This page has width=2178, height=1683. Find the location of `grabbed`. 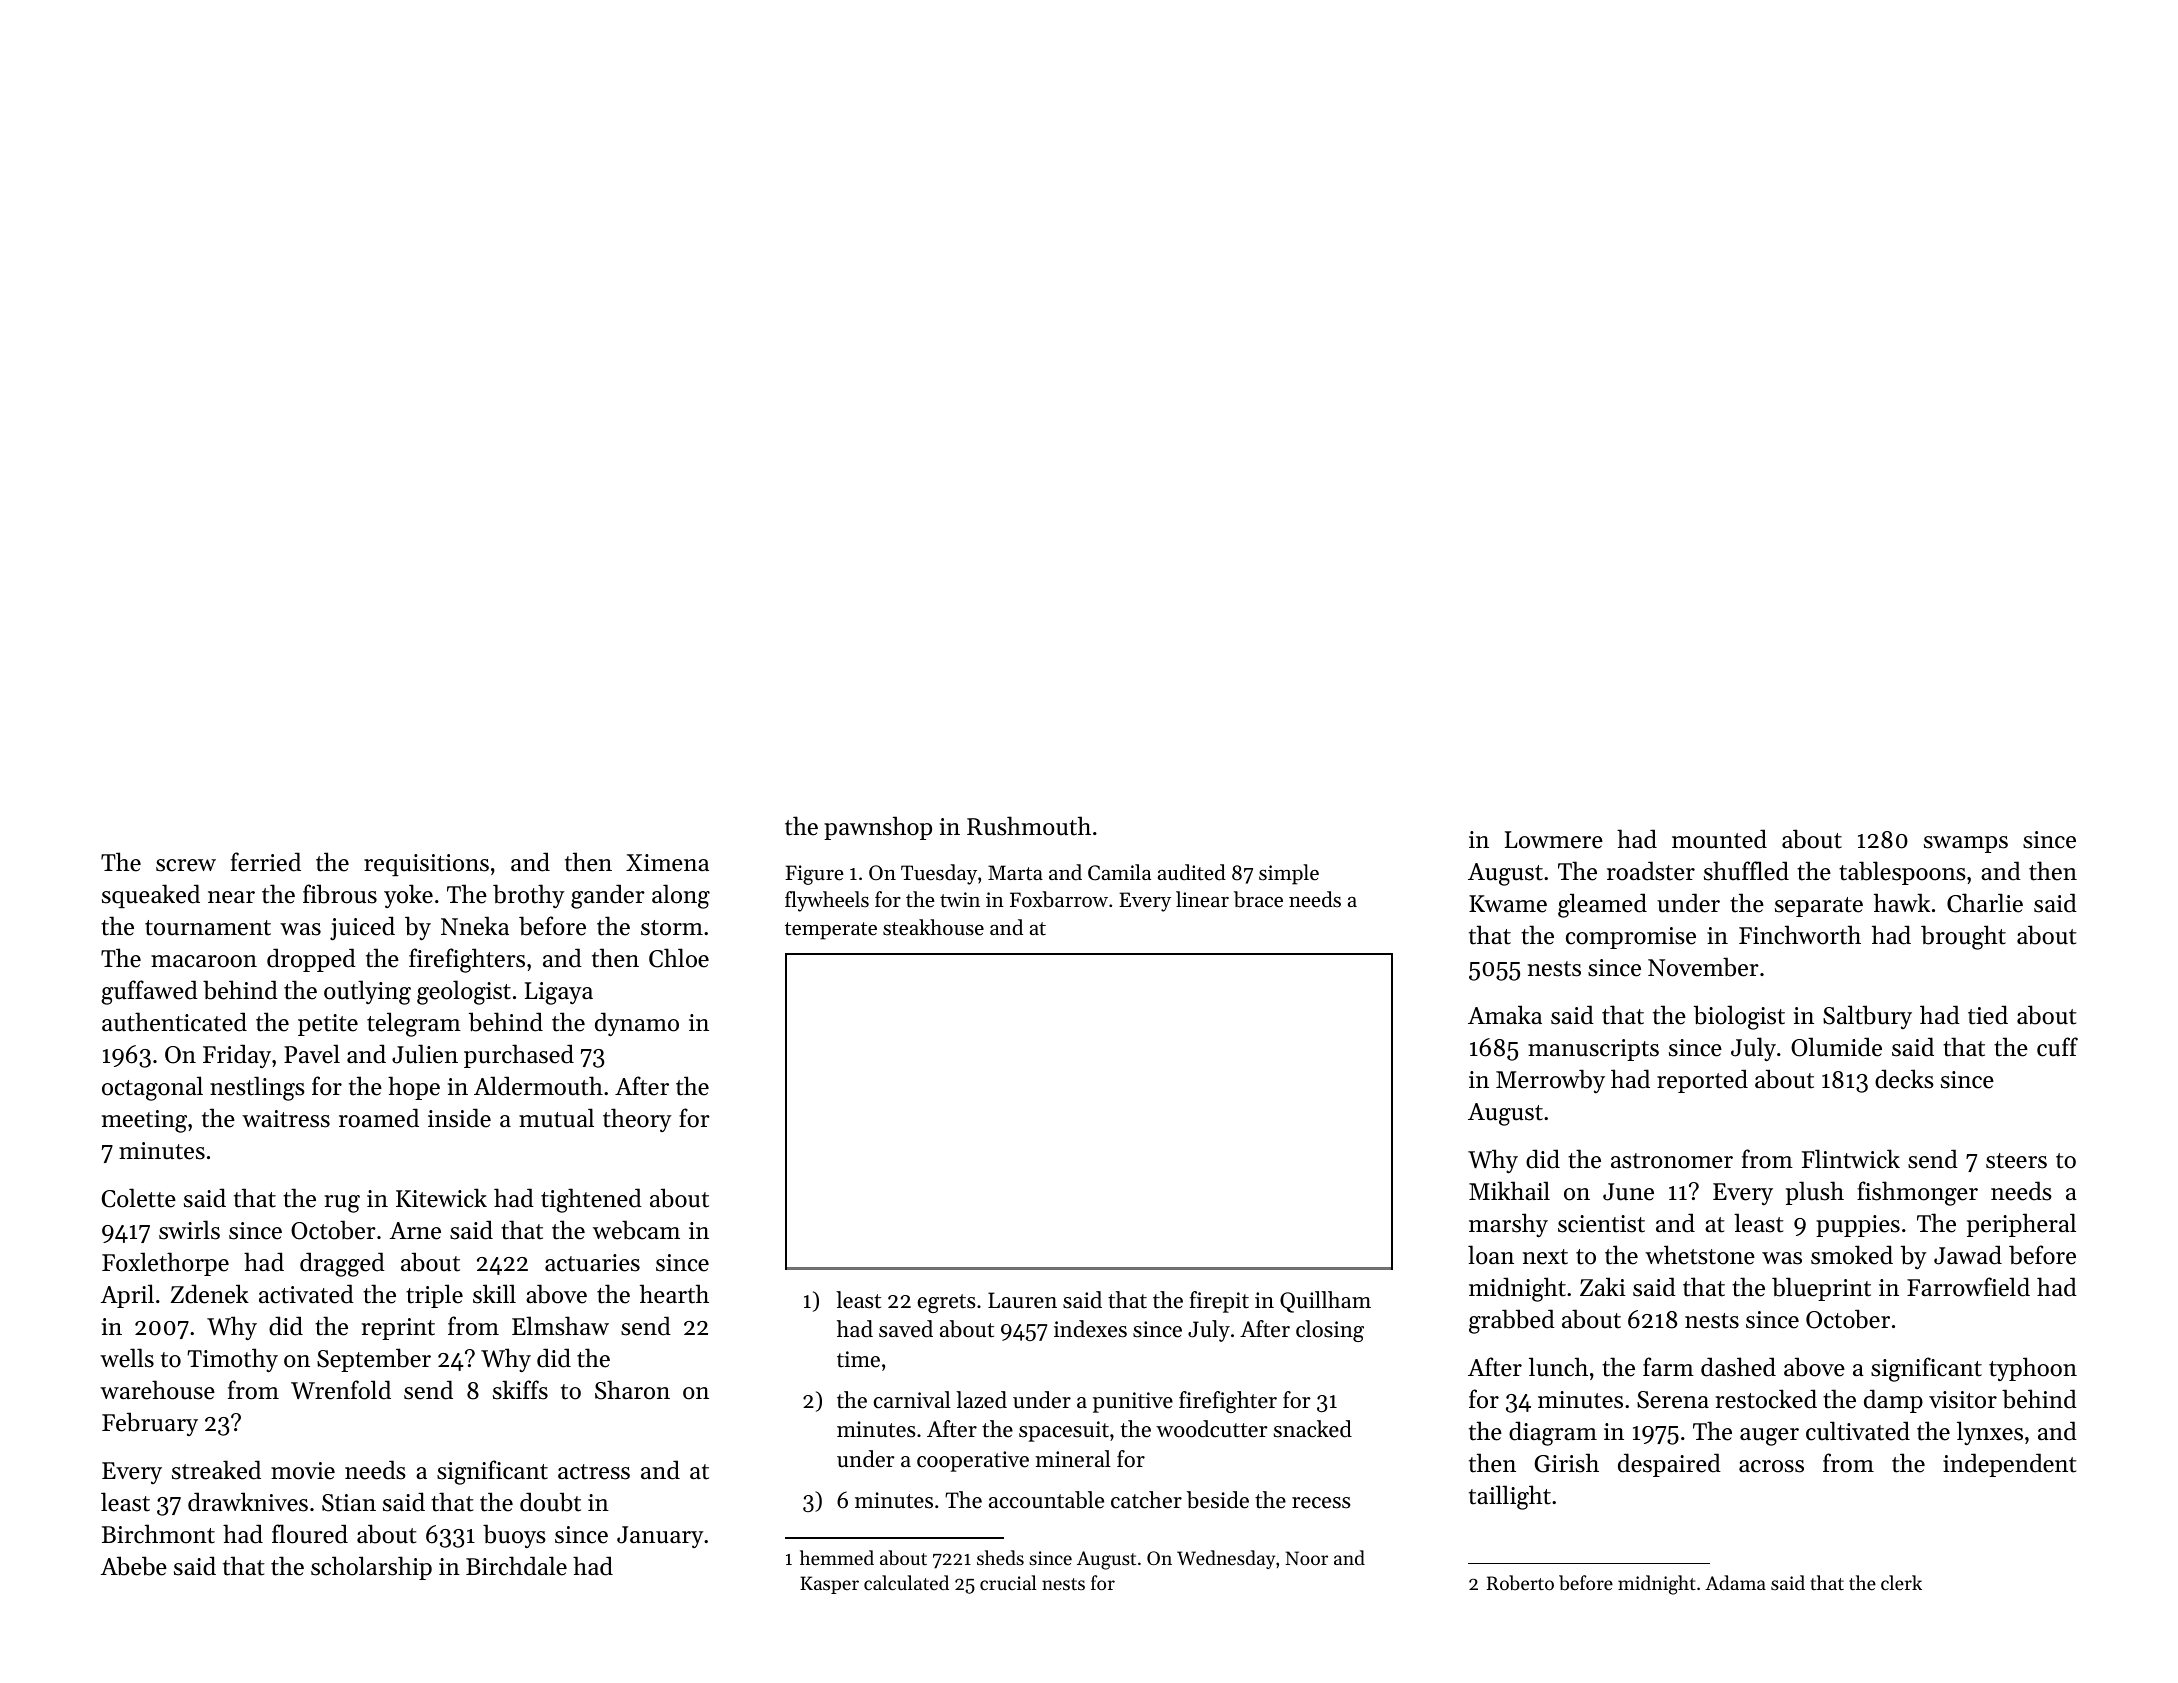

grabbed is located at coordinates (1512, 1321).
